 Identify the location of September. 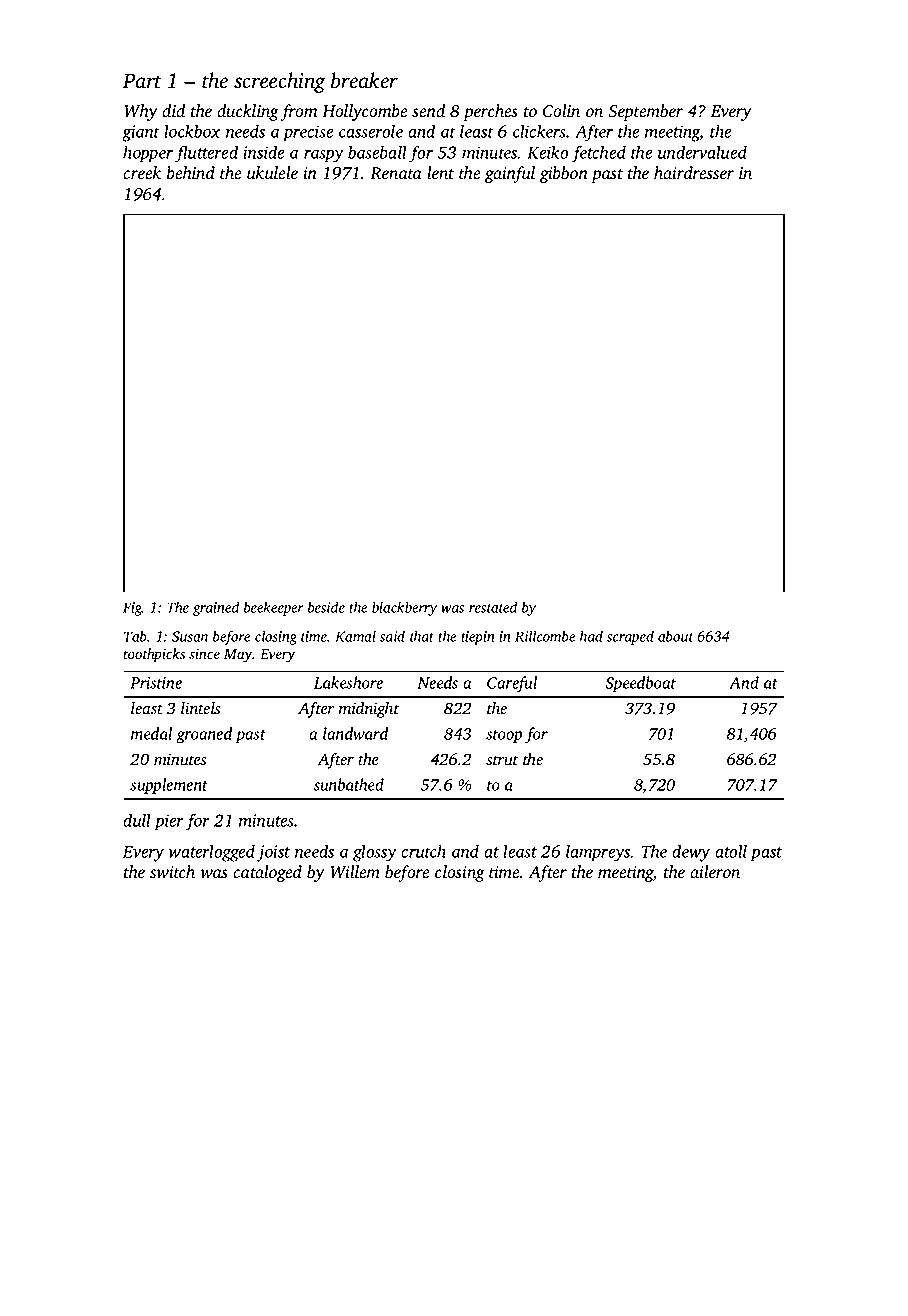
(645, 112).
